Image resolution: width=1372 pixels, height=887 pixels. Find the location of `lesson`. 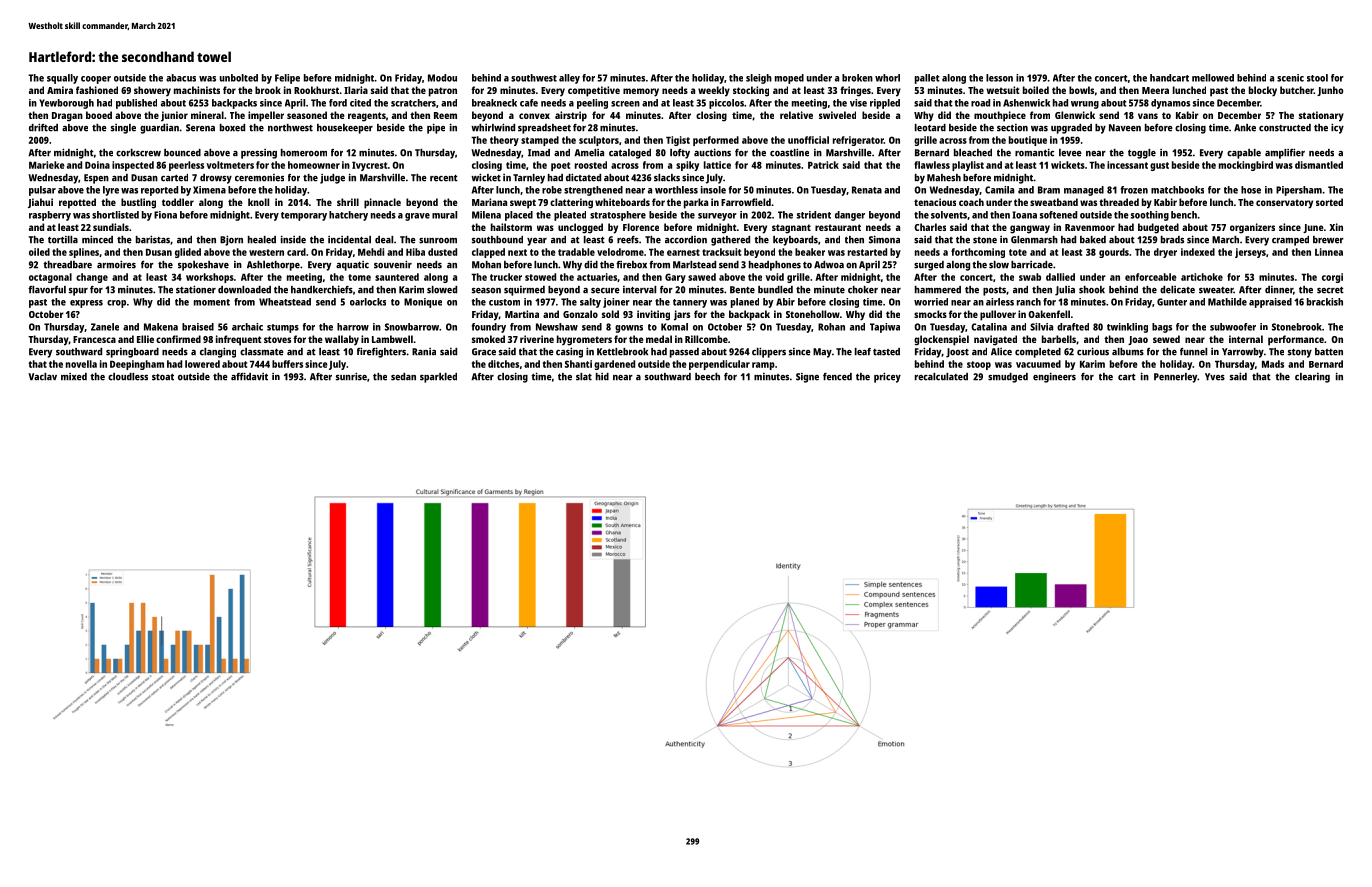

lesson is located at coordinates (999, 78).
